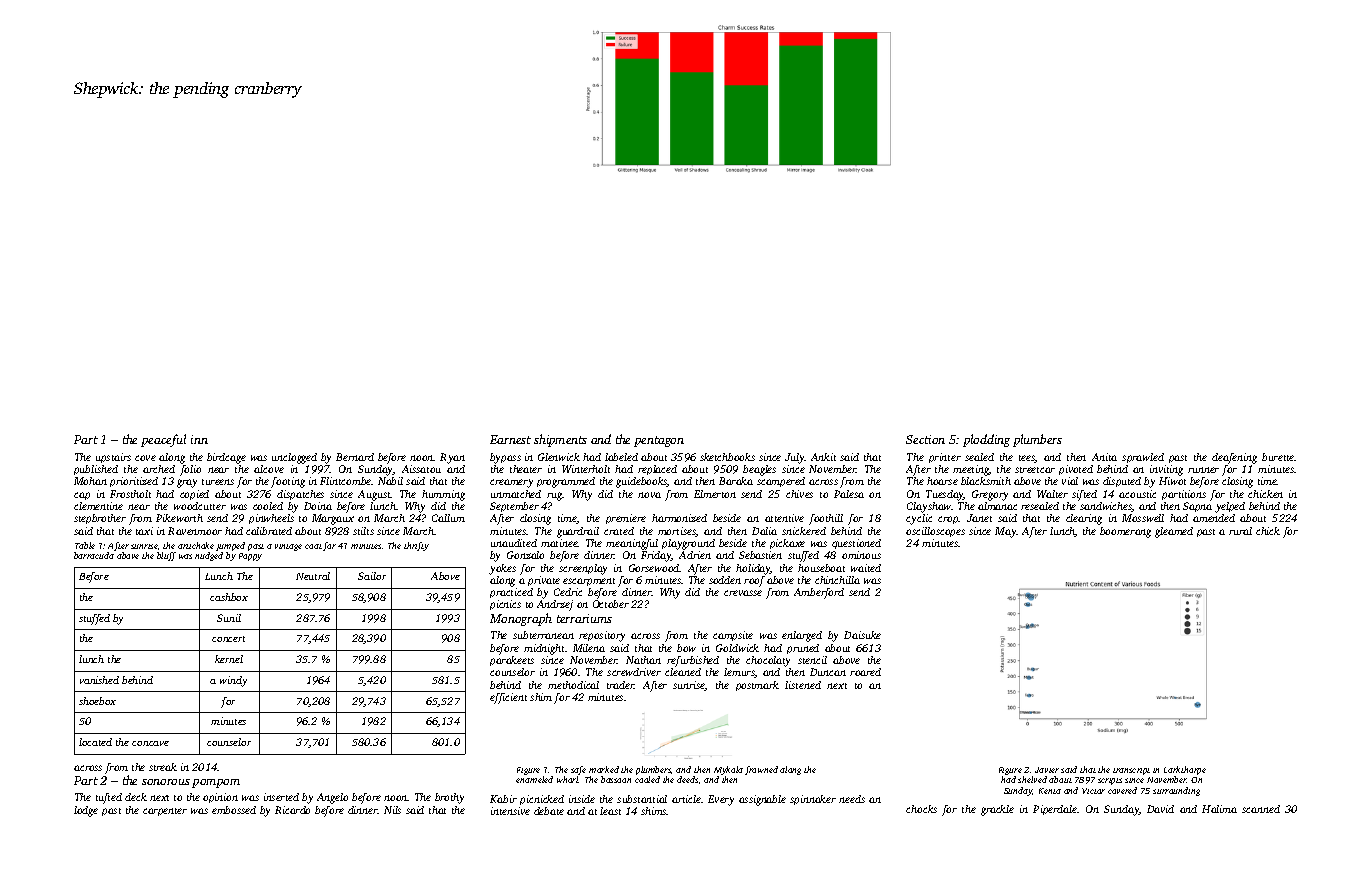 The width and height of the screenshot is (1372, 887). I want to click on grackle, so click(997, 810).
